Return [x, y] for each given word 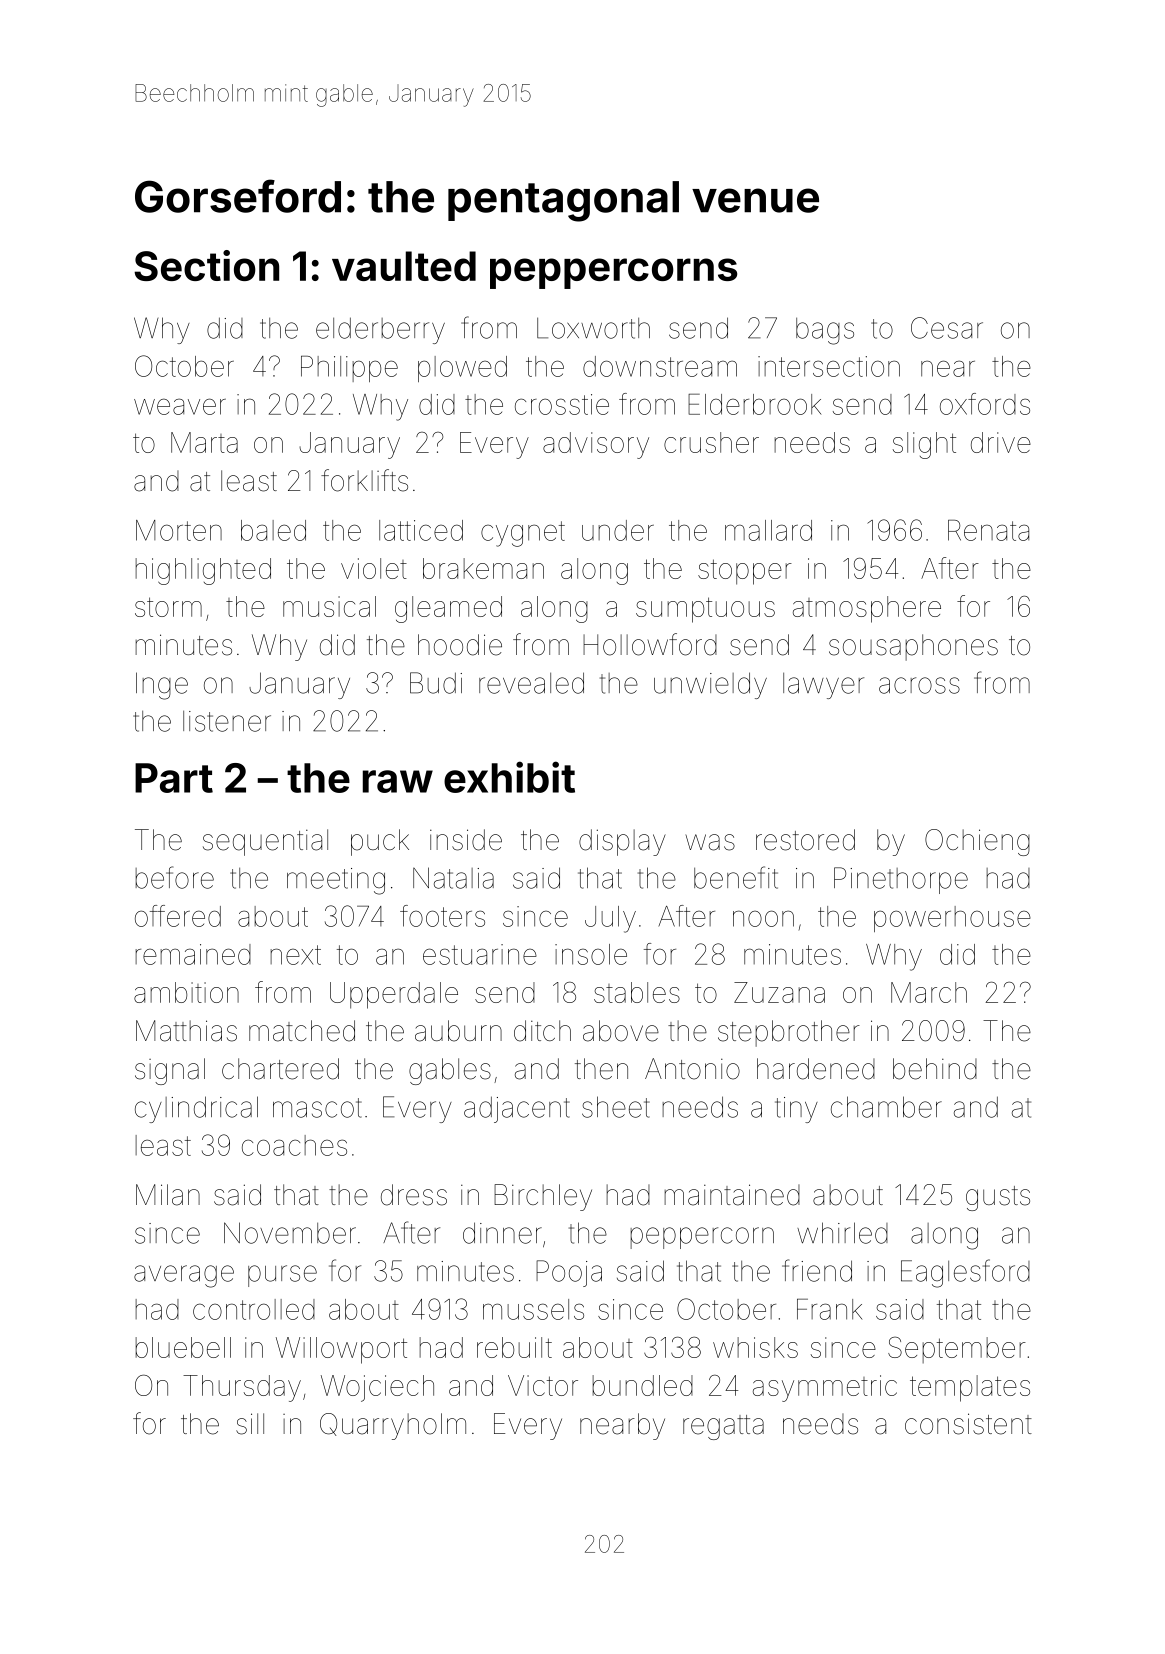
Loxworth [593, 328]
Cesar [947, 328]
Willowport [341, 1350]
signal [170, 1071]
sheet [616, 1107]
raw [398, 781]
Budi [436, 683]
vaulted [404, 266]
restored [805, 840]
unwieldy [710, 685]
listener [227, 721]
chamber [886, 1107]
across [919, 685]
